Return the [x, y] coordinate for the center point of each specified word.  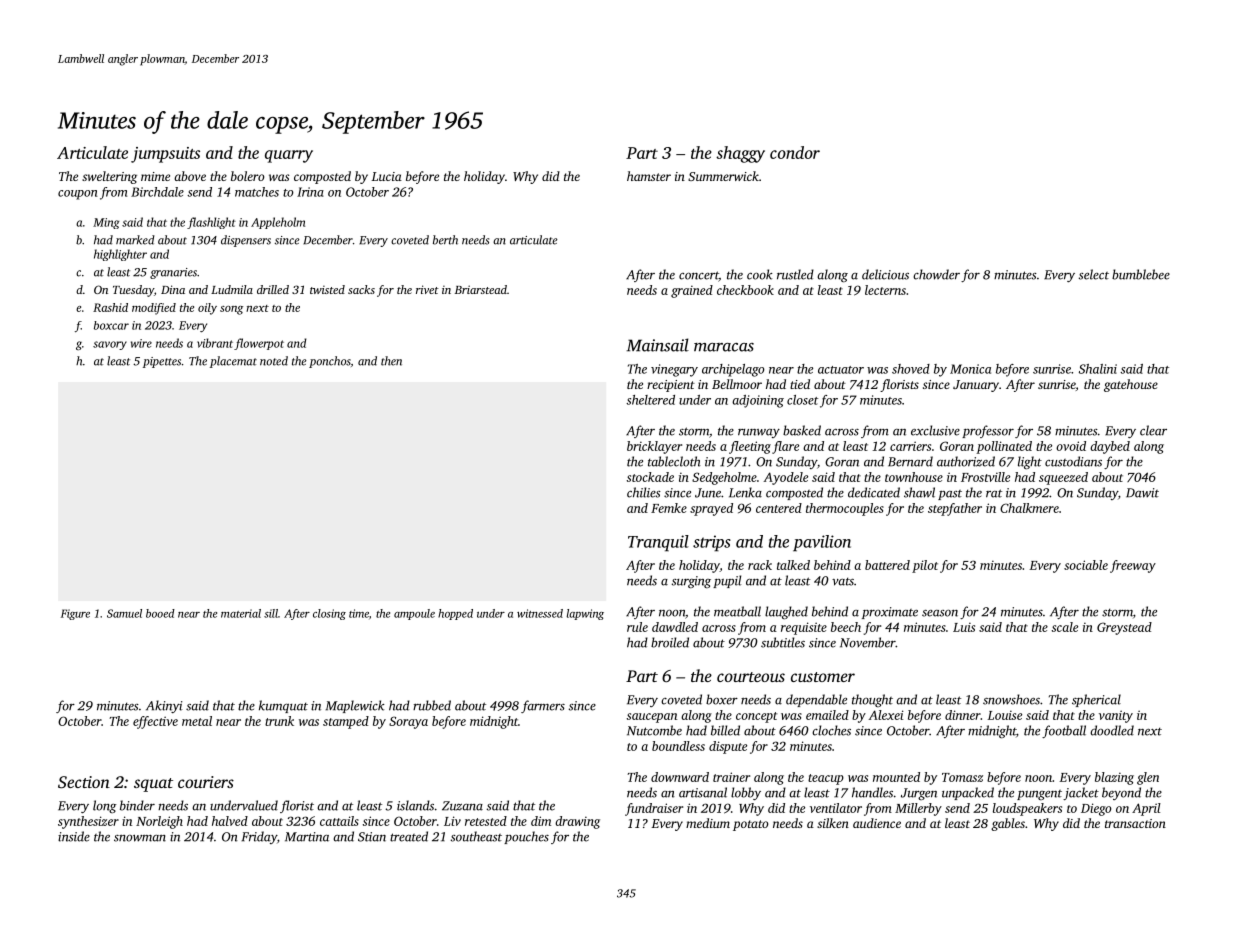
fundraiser [654, 809]
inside [74, 836]
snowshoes [1011, 699]
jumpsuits [165, 155]
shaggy [740, 154]
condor [795, 152]
